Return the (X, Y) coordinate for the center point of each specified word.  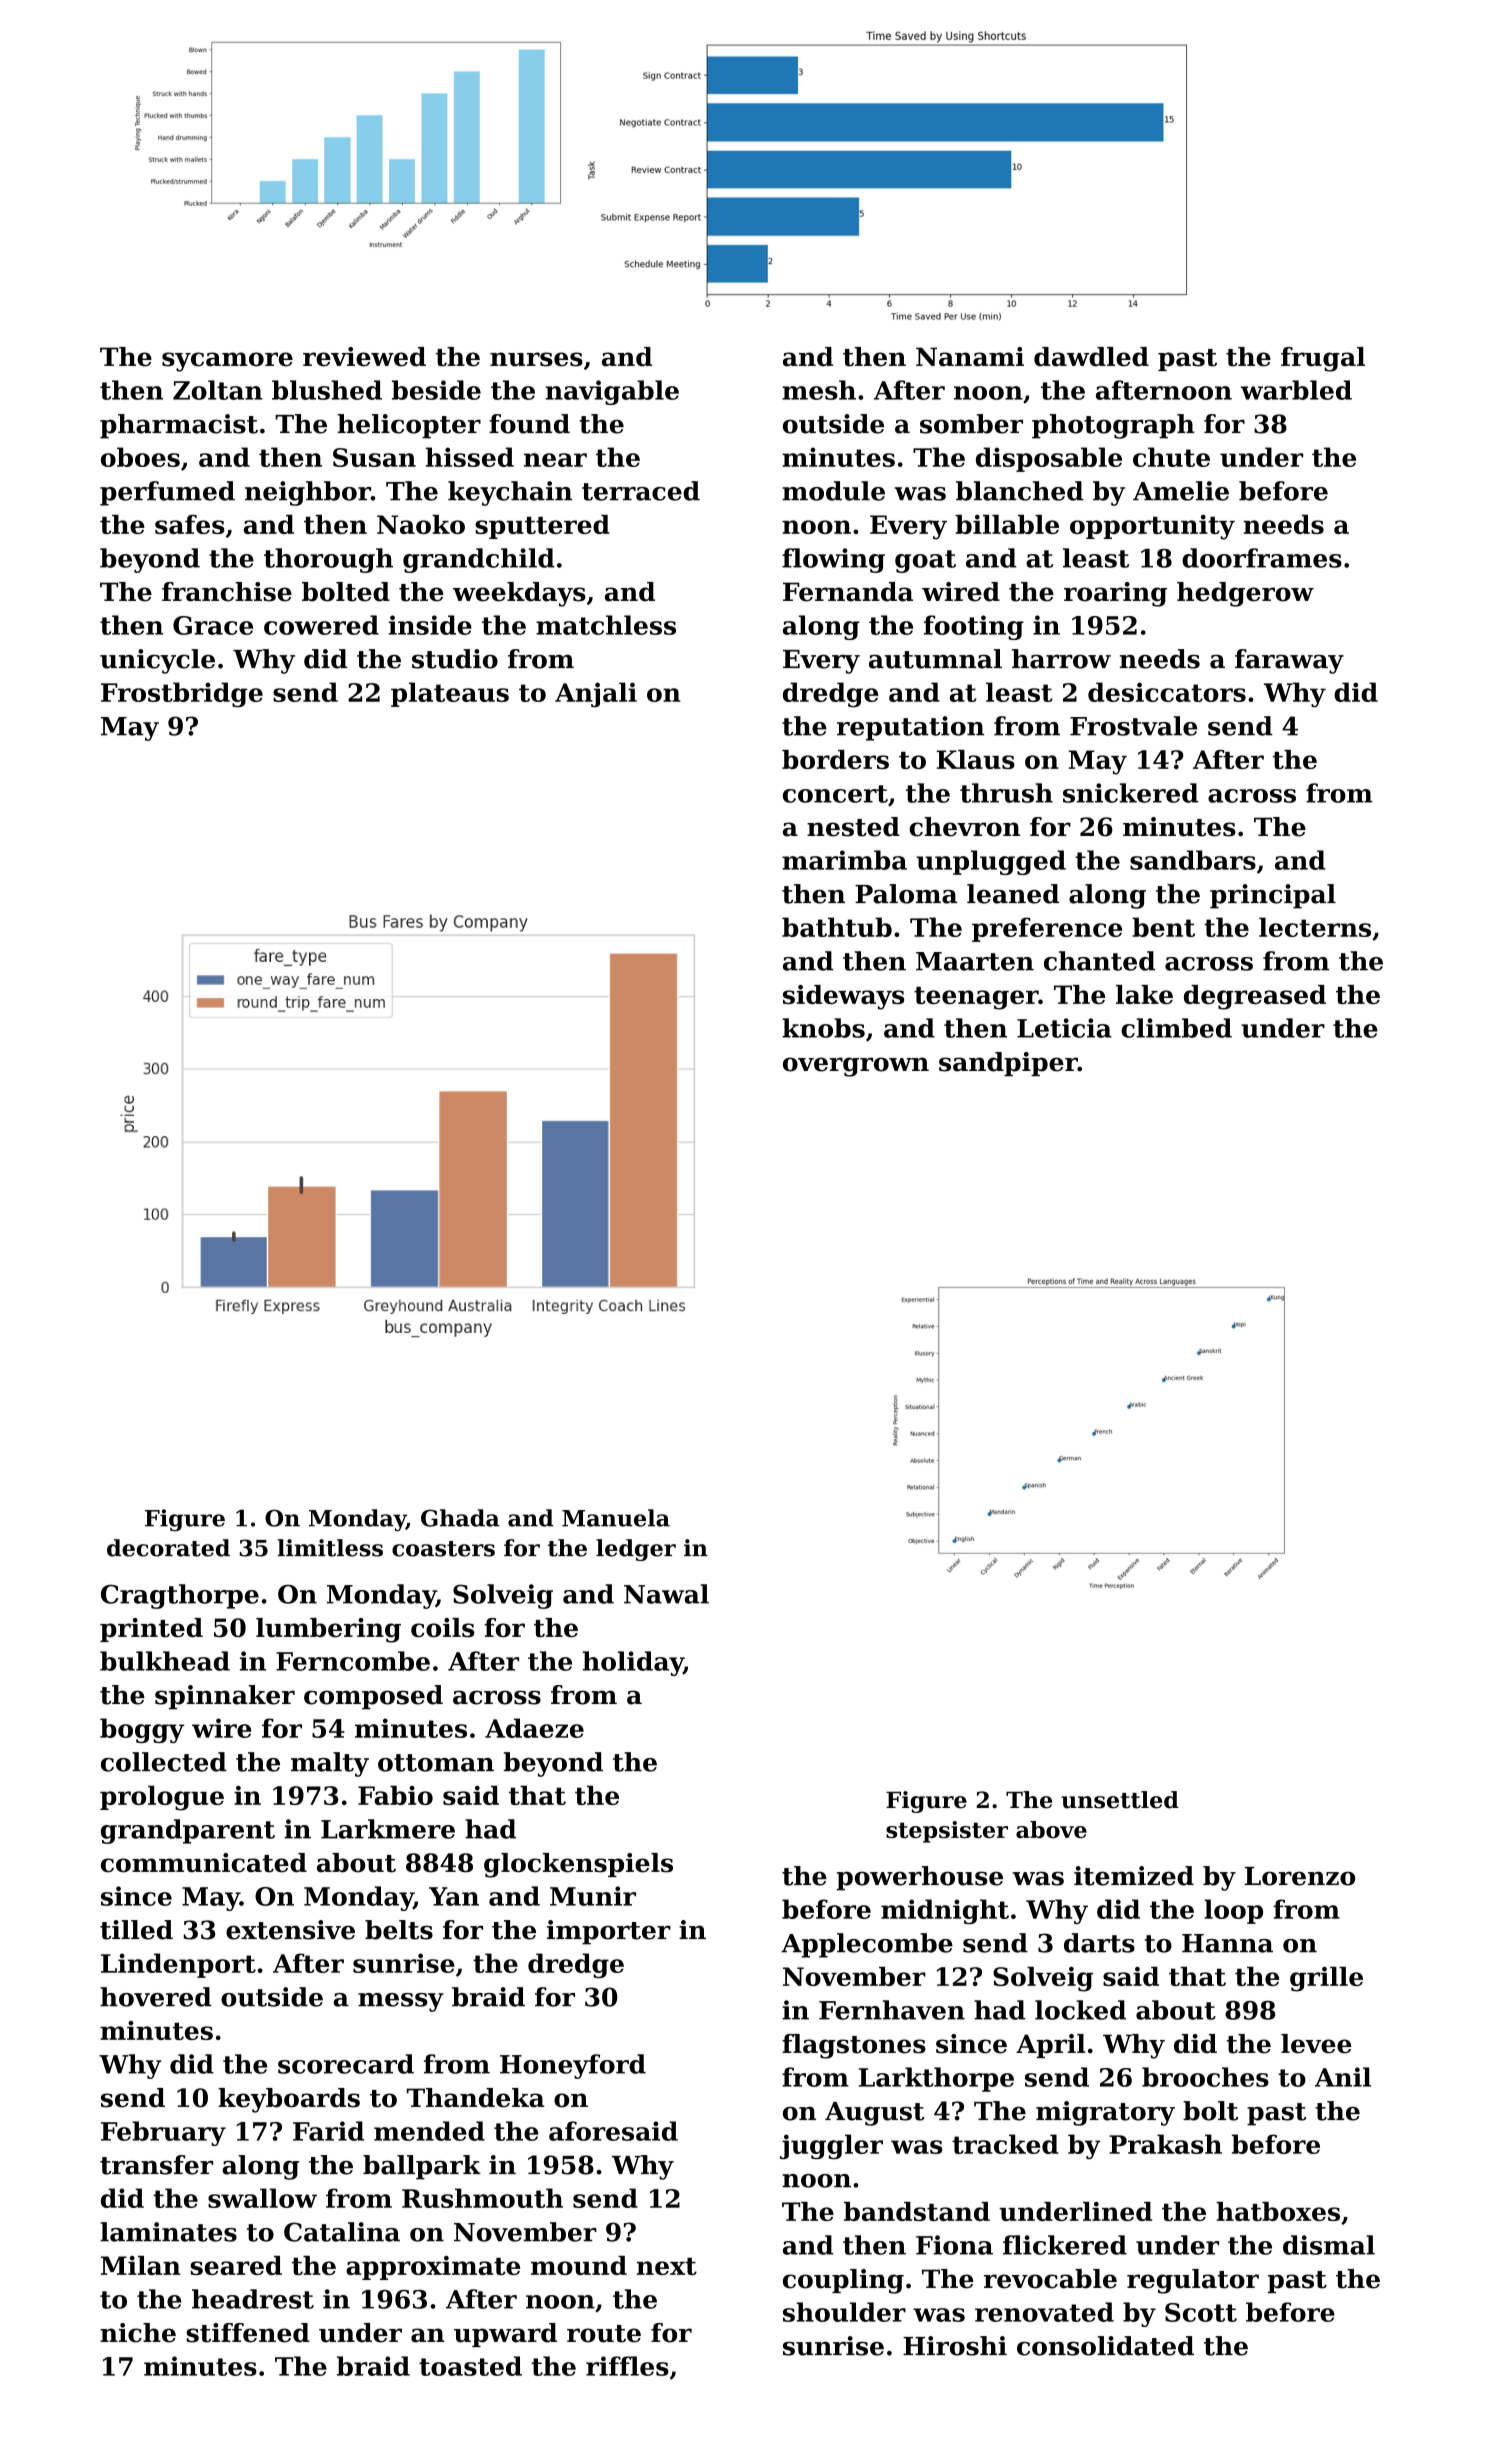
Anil (1343, 2077)
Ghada (460, 1518)
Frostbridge (182, 694)
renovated (1044, 2312)
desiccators (1167, 692)
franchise (227, 592)
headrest (253, 2299)
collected (164, 1762)
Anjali (596, 695)
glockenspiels (578, 1865)
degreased (1255, 997)
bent (1163, 927)
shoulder (844, 2312)
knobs (823, 1028)
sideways (843, 997)
